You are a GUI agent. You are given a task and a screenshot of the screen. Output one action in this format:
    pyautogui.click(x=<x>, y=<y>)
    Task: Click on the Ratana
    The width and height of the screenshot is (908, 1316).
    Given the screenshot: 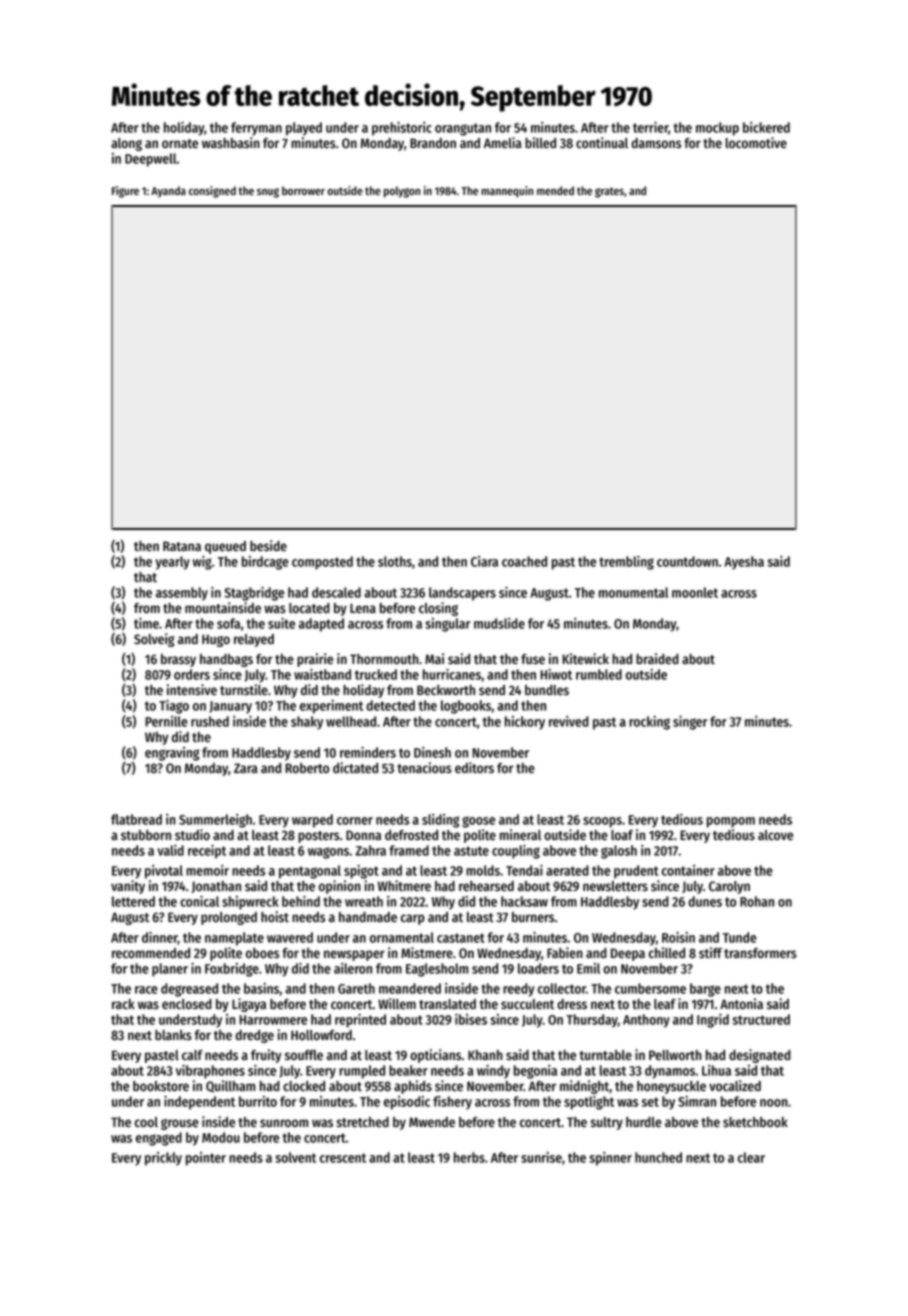 What is the action you would take?
    pyautogui.click(x=182, y=546)
